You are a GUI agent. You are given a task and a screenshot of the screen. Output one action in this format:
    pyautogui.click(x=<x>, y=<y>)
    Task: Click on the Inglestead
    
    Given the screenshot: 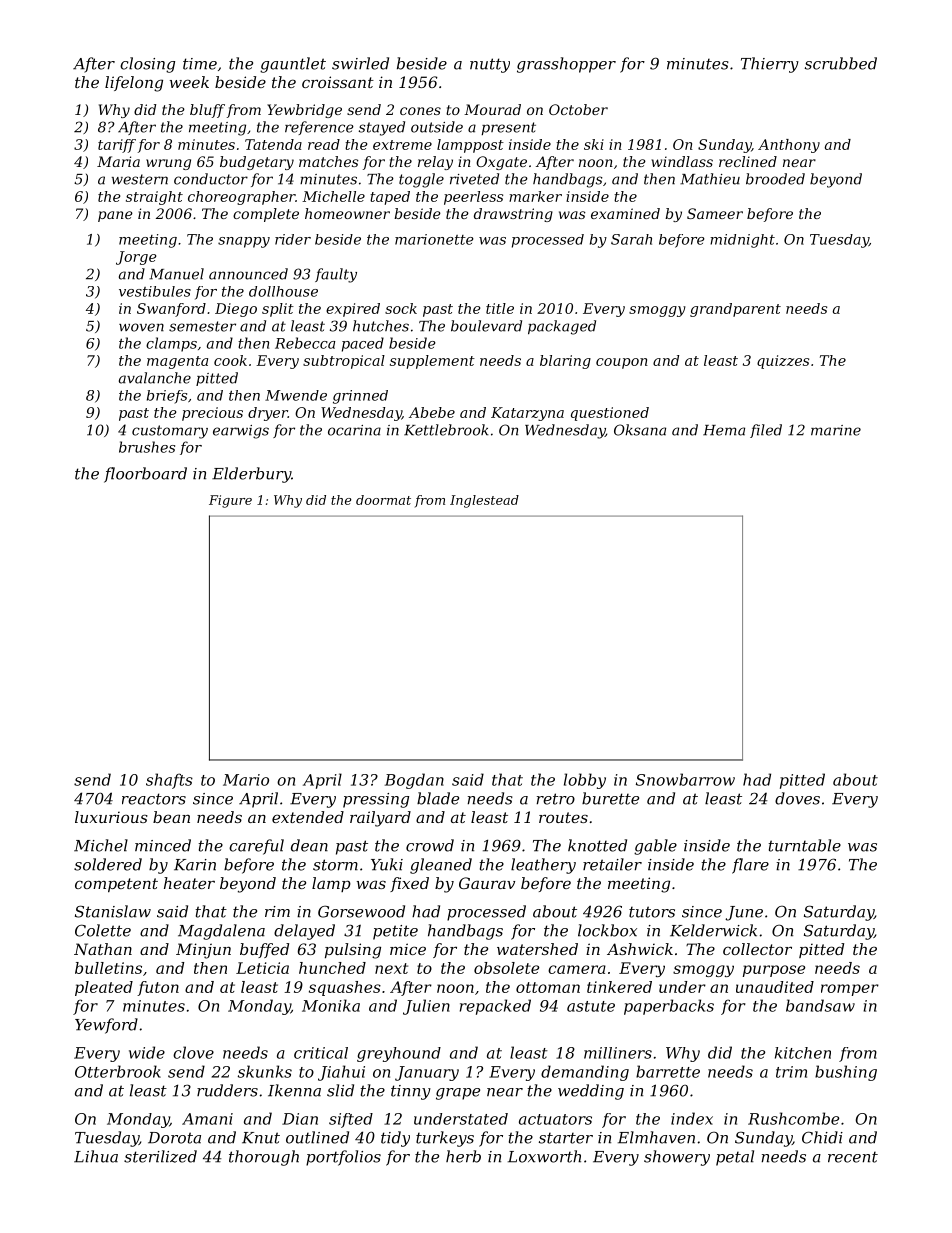 What is the action you would take?
    pyautogui.click(x=484, y=501)
